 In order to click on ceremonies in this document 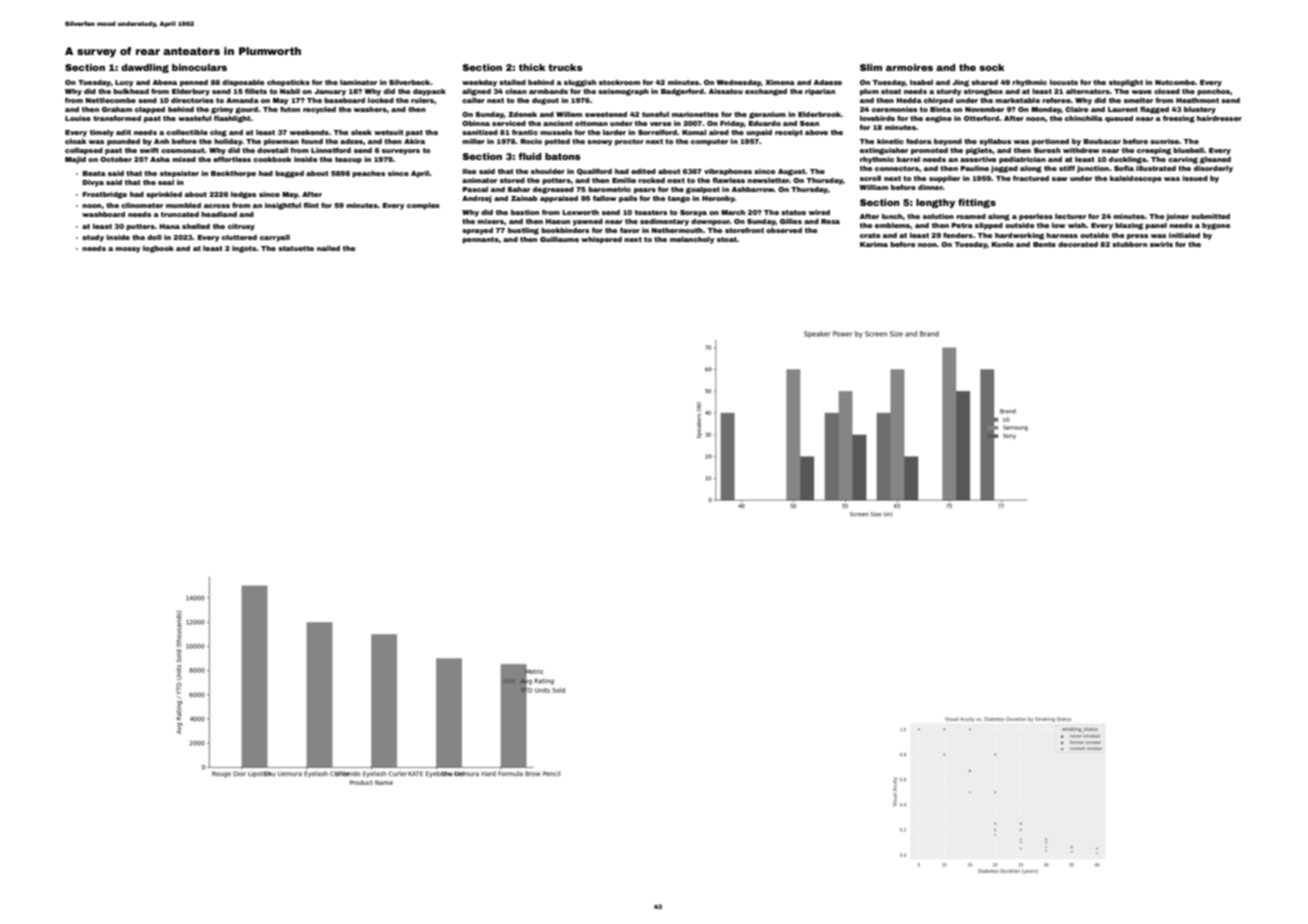, I will do `click(894, 109)`.
